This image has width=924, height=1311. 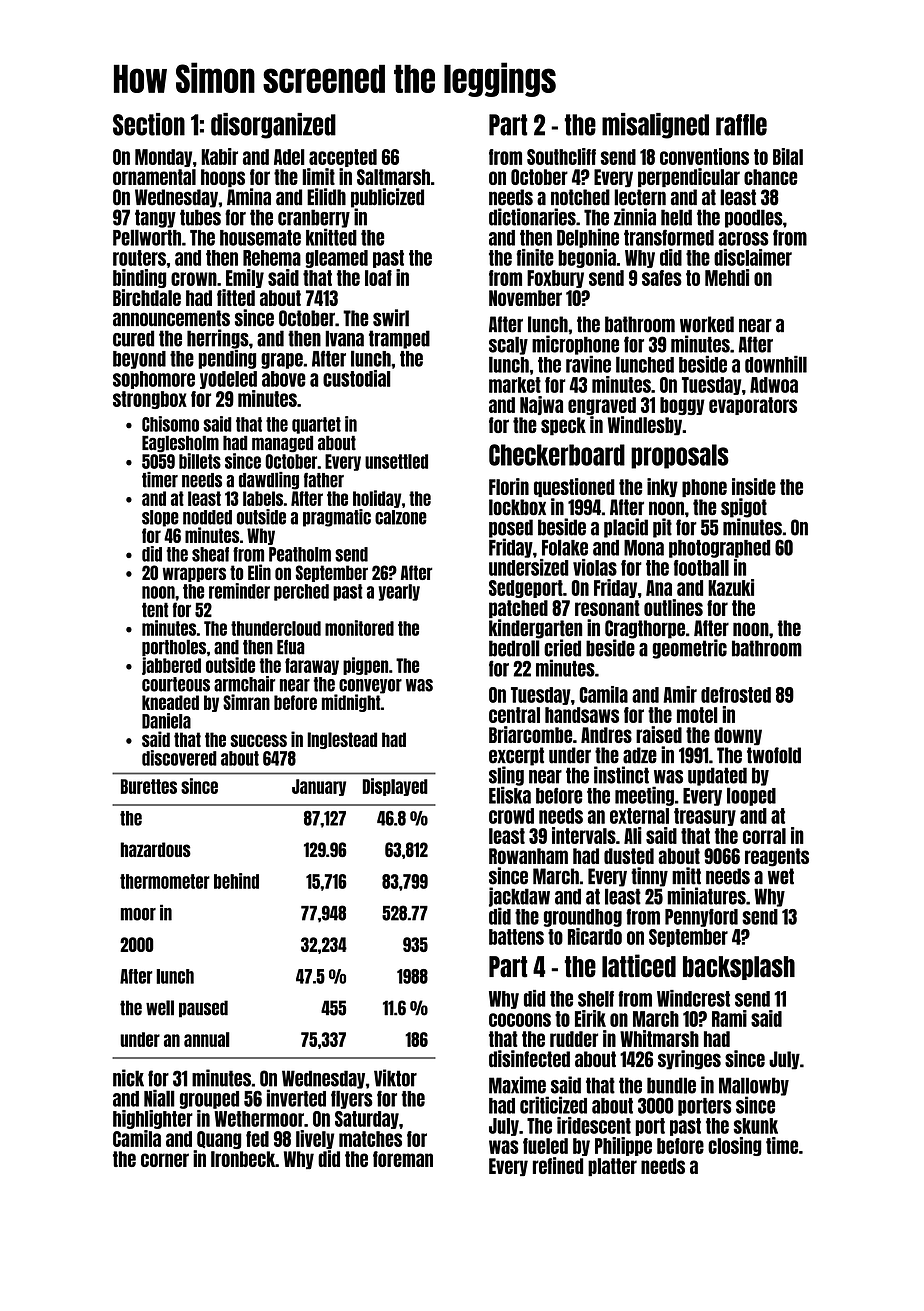 I want to click on unsettled, so click(x=396, y=461).
